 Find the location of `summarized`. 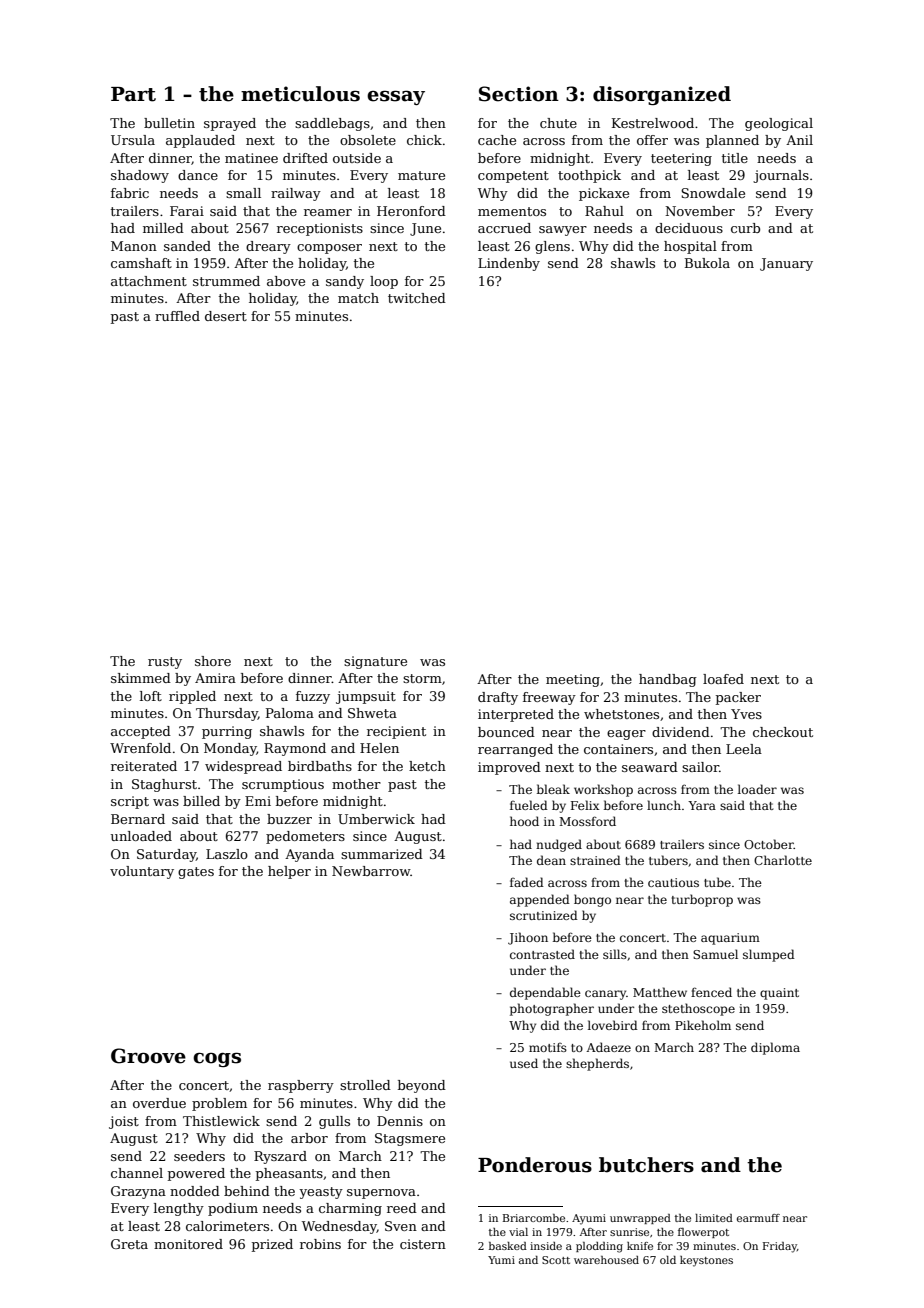

summarized is located at coordinates (382, 854).
